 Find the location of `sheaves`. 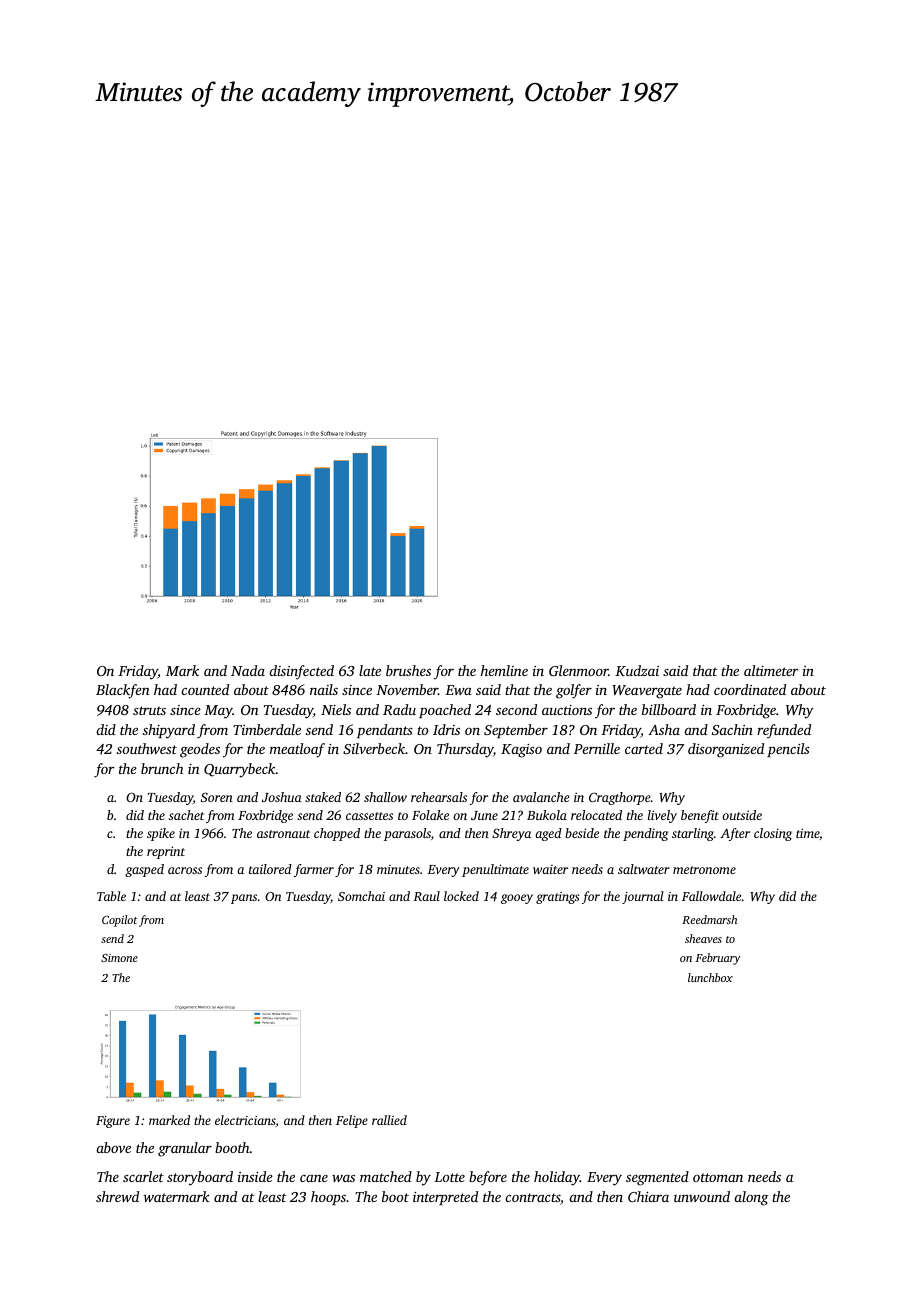

sheaves is located at coordinates (703, 938).
